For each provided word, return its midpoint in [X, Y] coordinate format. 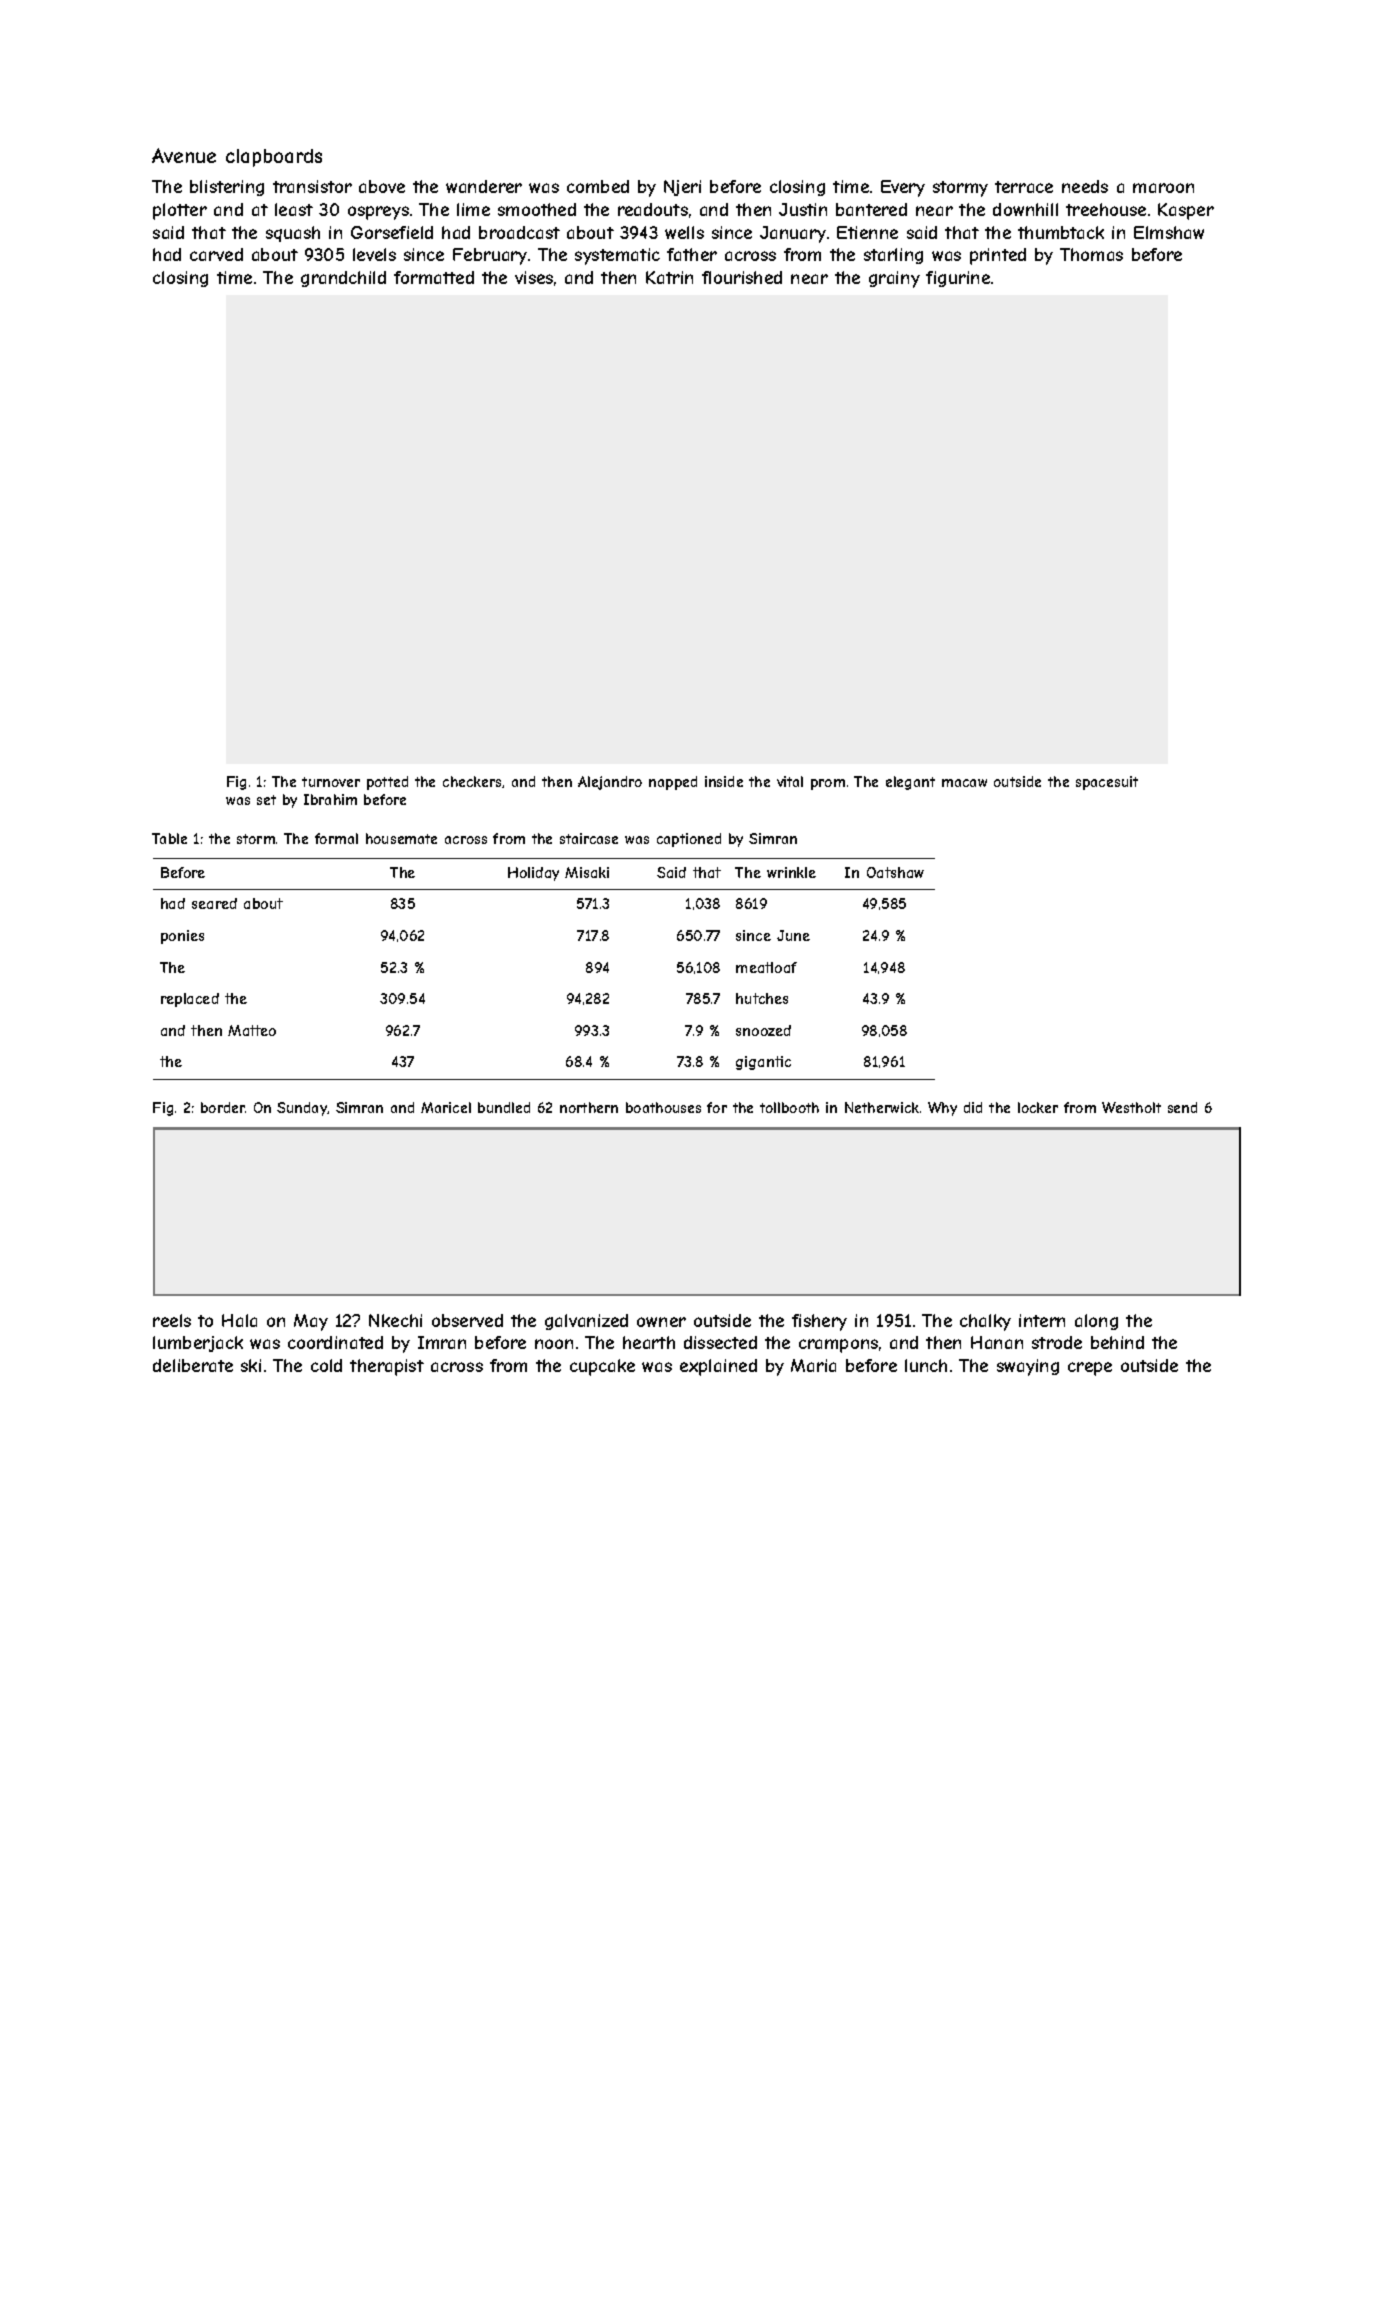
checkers [473, 782]
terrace [1024, 187]
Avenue [184, 155]
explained [718, 1367]
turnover [331, 782]
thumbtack [1061, 232]
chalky [985, 1322]
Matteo [252, 1030]
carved [216, 254]
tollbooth [789, 1107]
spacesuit [1107, 783]
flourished [742, 277]
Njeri [682, 188]
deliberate [193, 1365]
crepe [1090, 1369]
